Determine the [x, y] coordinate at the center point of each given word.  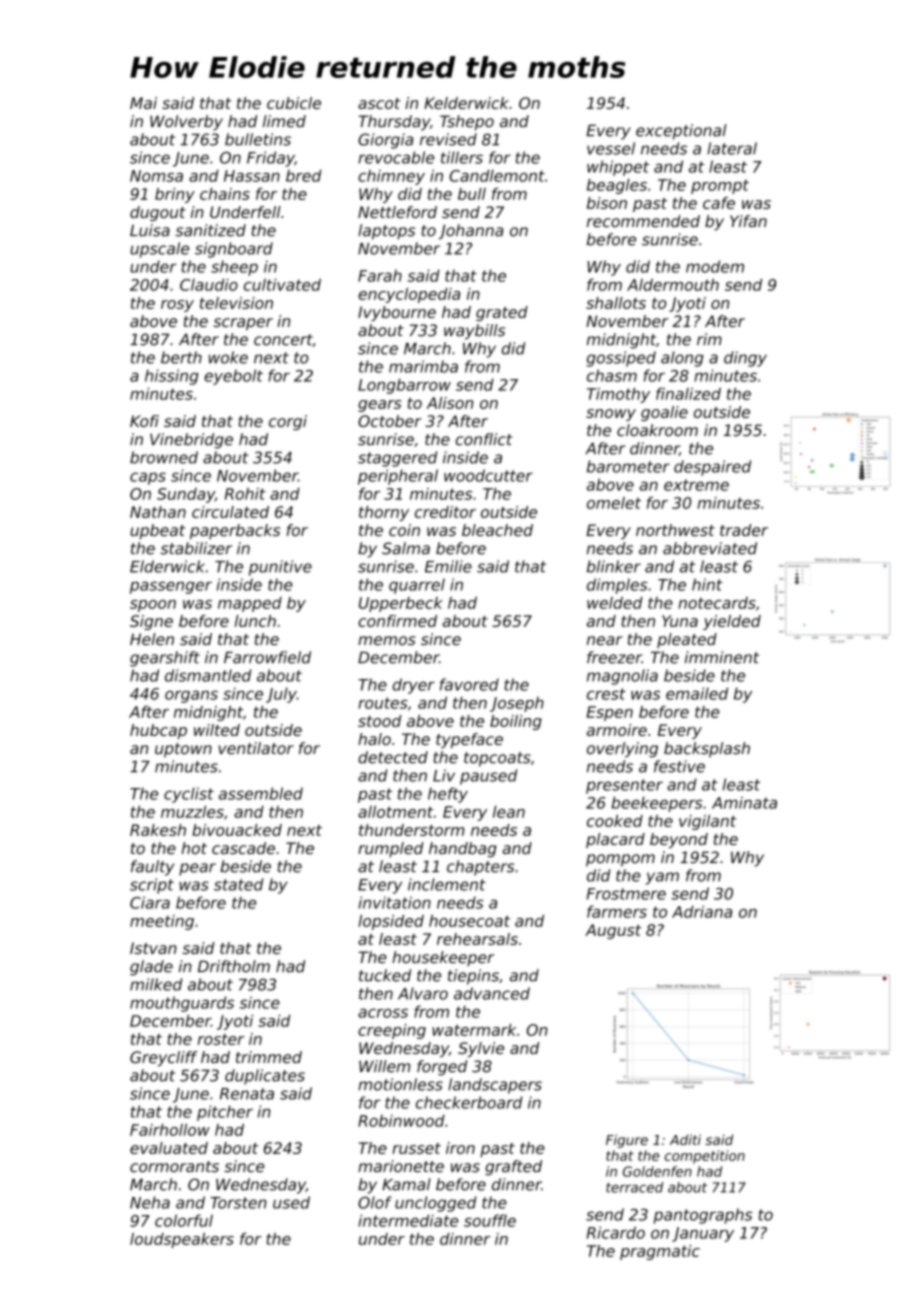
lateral [732, 148]
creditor [445, 512]
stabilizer [196, 548]
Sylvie [481, 1049]
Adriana [702, 911]
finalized [688, 394]
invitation [394, 902]
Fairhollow [170, 1130]
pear [197, 869]
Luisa [150, 230]
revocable [396, 157]
